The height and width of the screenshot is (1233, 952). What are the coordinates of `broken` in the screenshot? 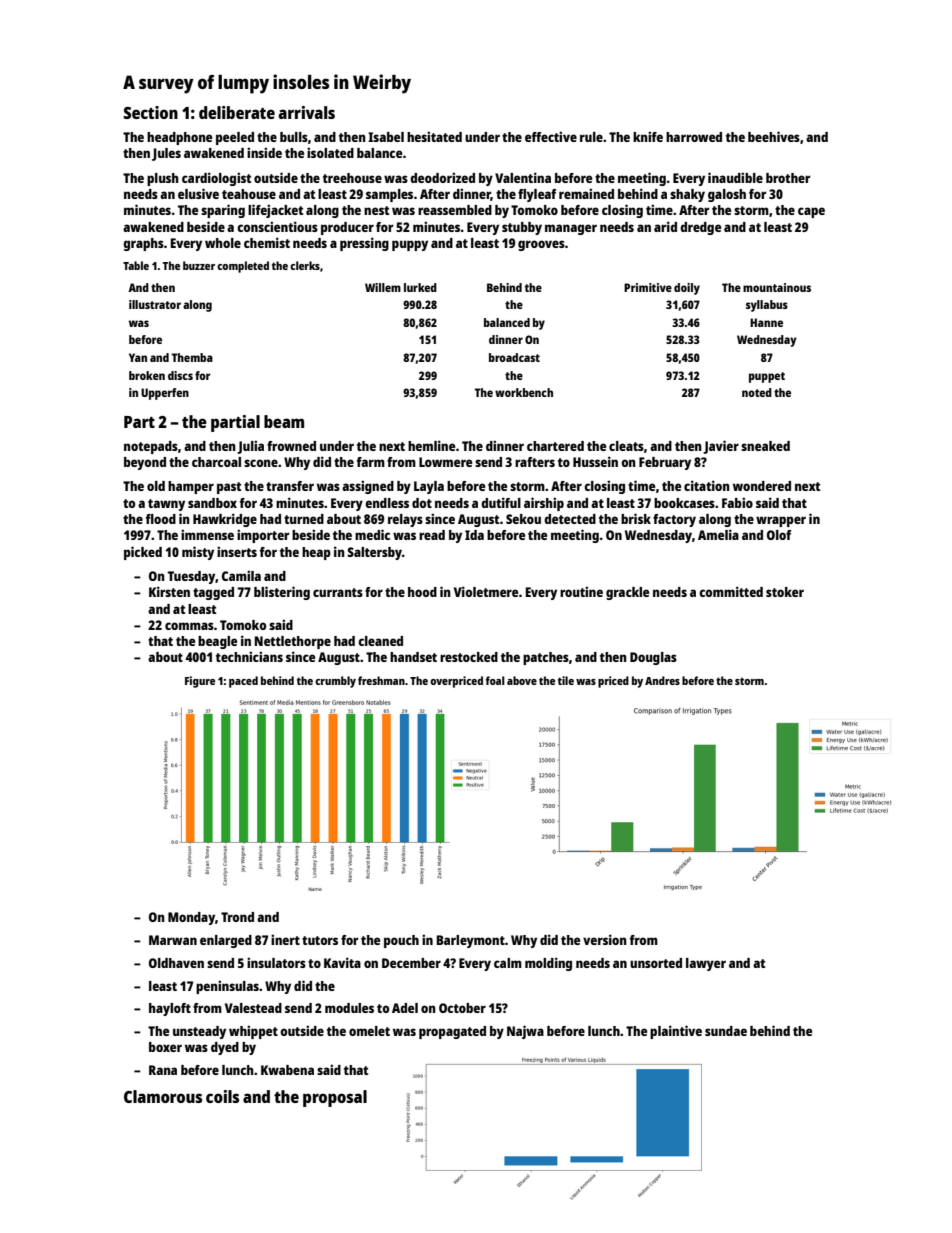 It's located at (147, 375).
